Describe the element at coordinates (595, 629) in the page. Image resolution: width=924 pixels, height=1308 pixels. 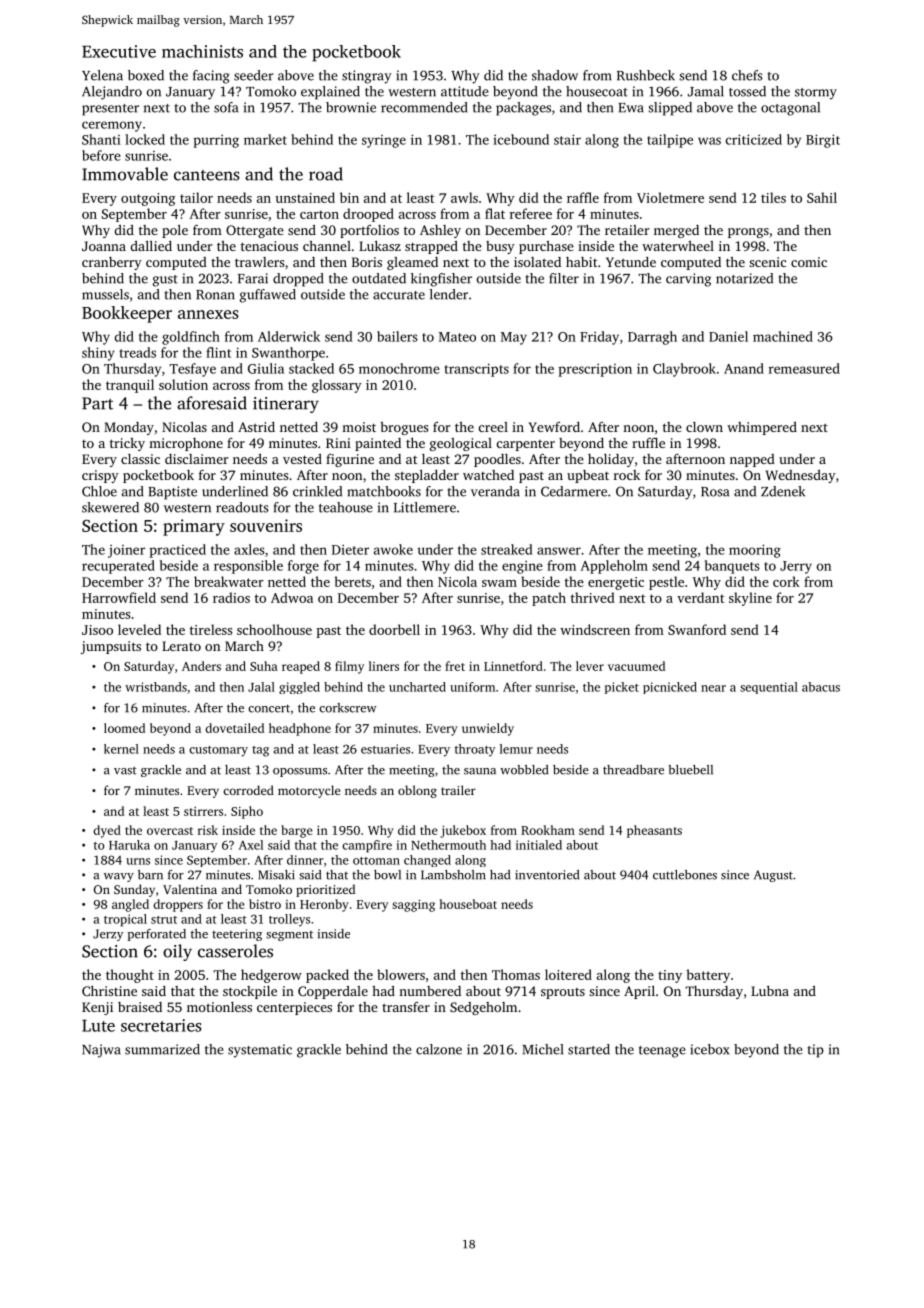
I see `windscreen` at that location.
